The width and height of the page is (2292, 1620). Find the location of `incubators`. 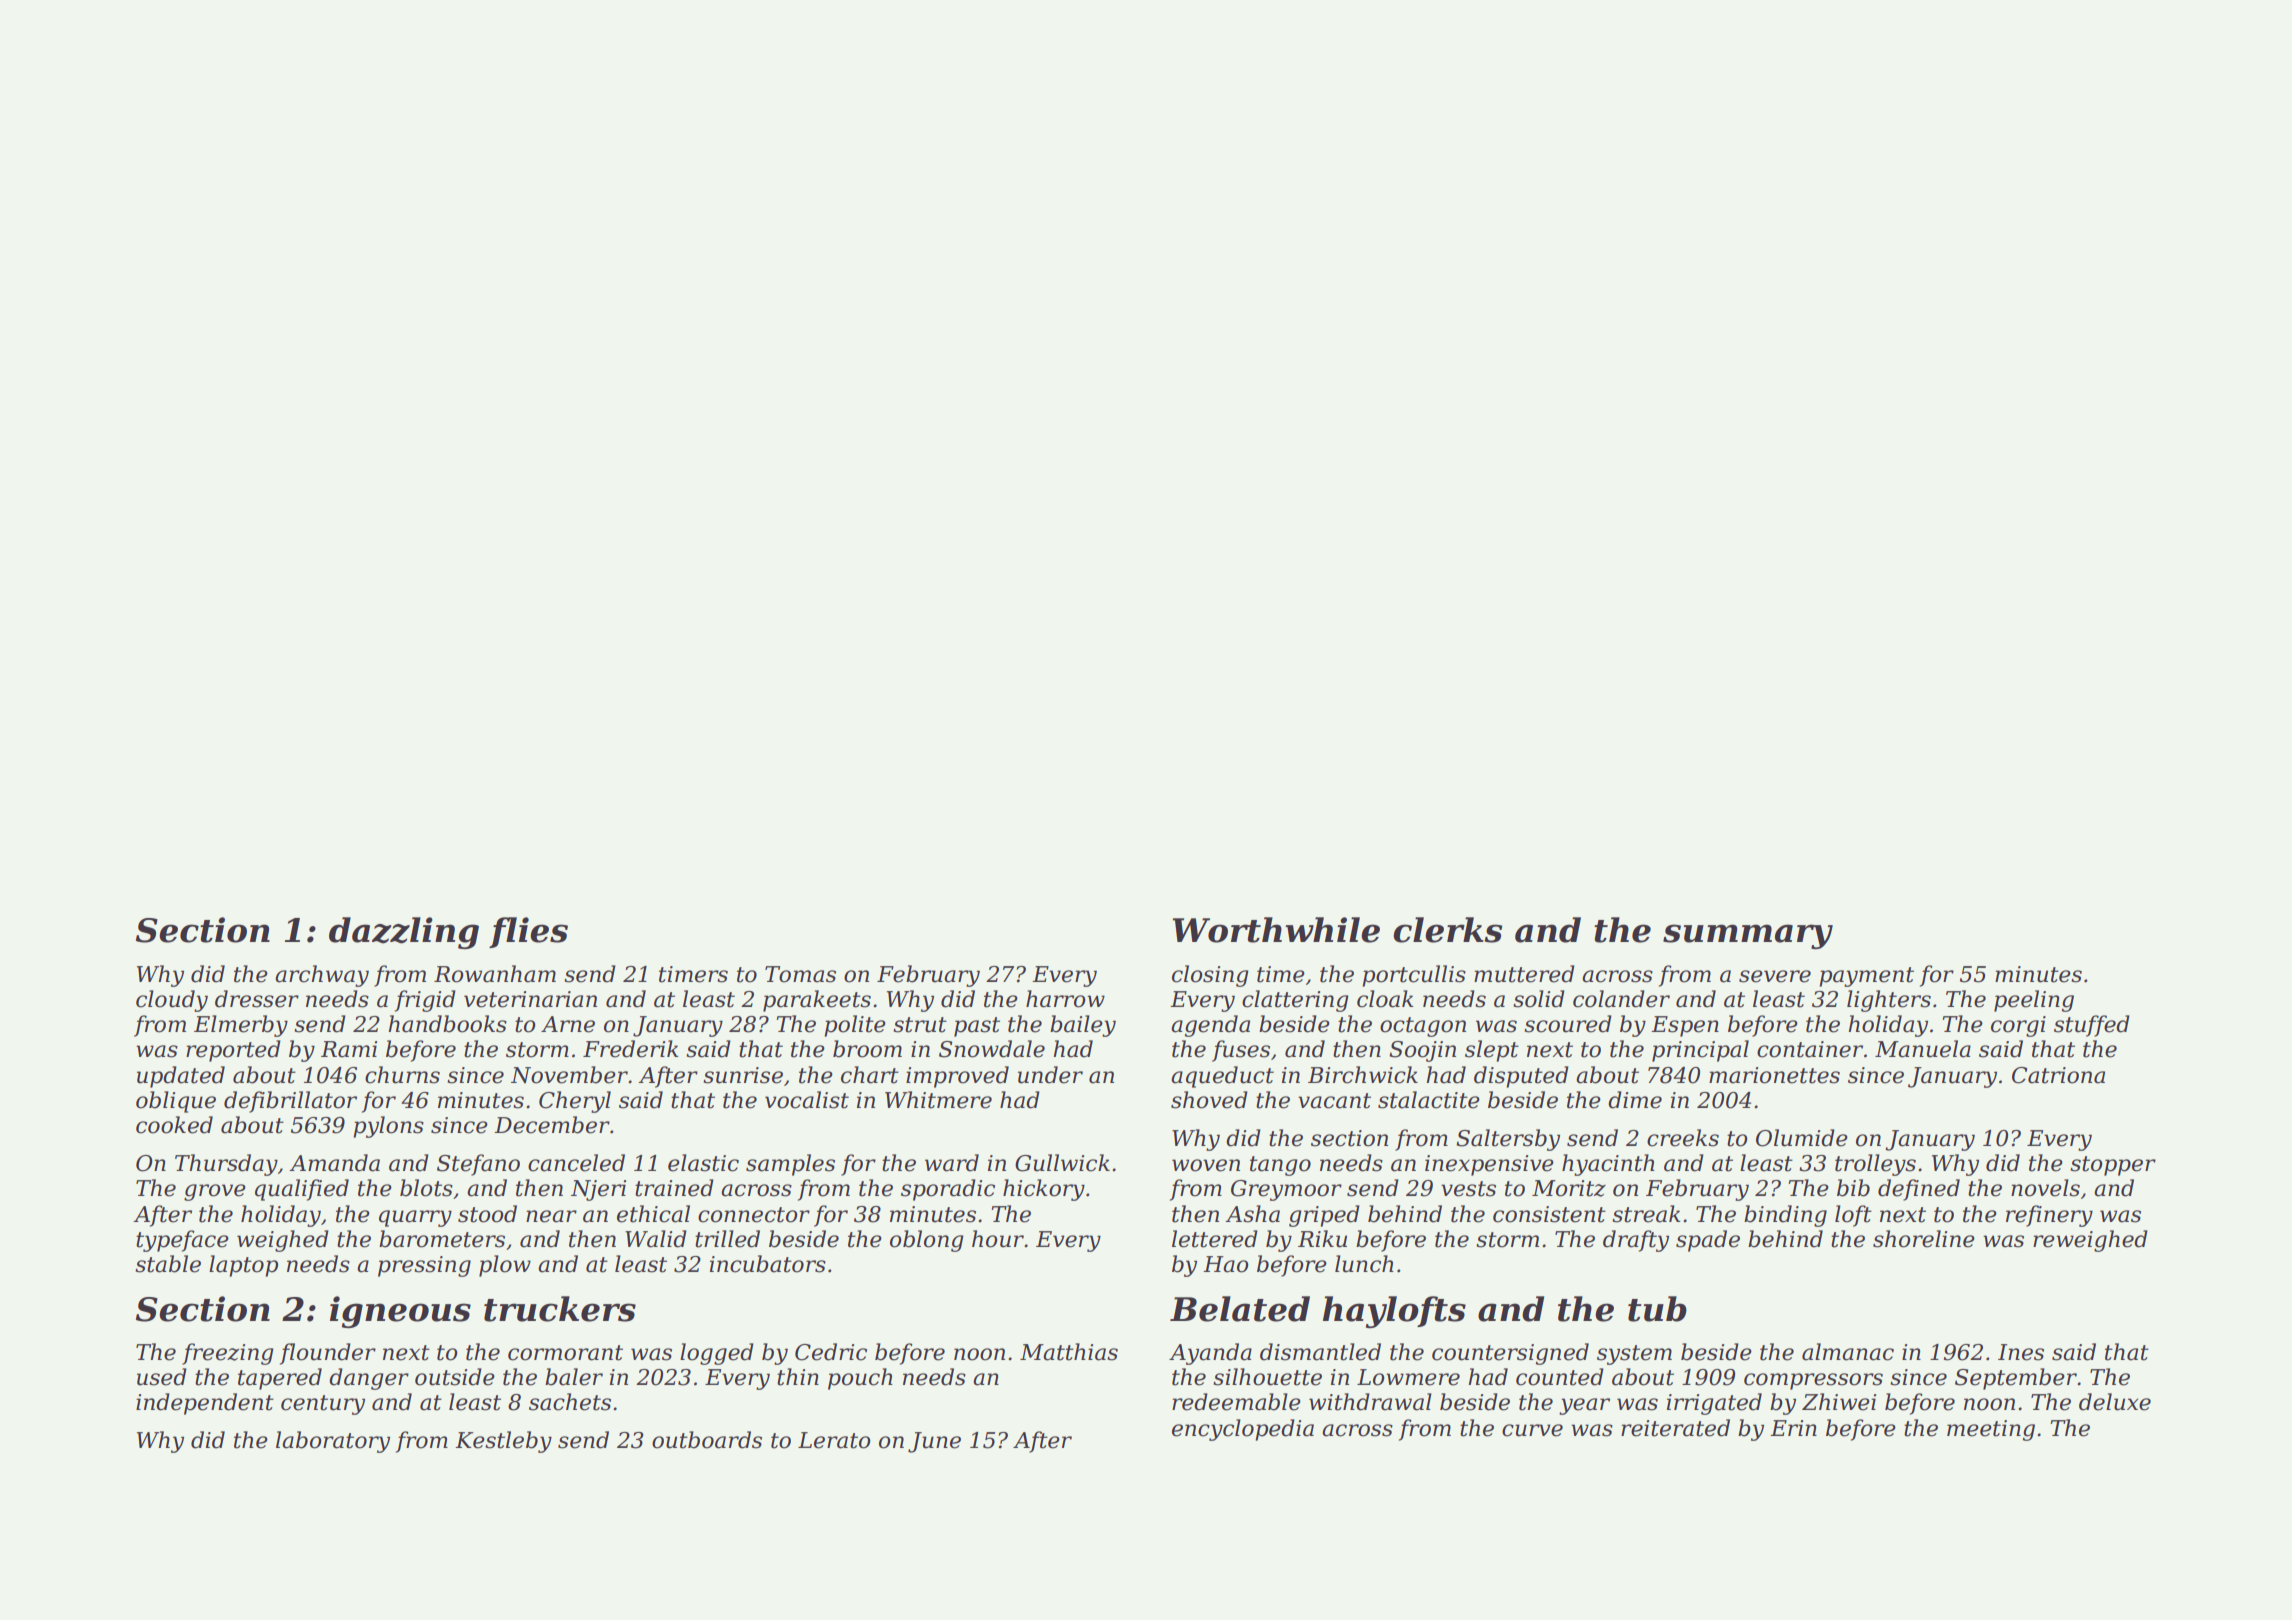

incubators is located at coordinates (768, 1264).
